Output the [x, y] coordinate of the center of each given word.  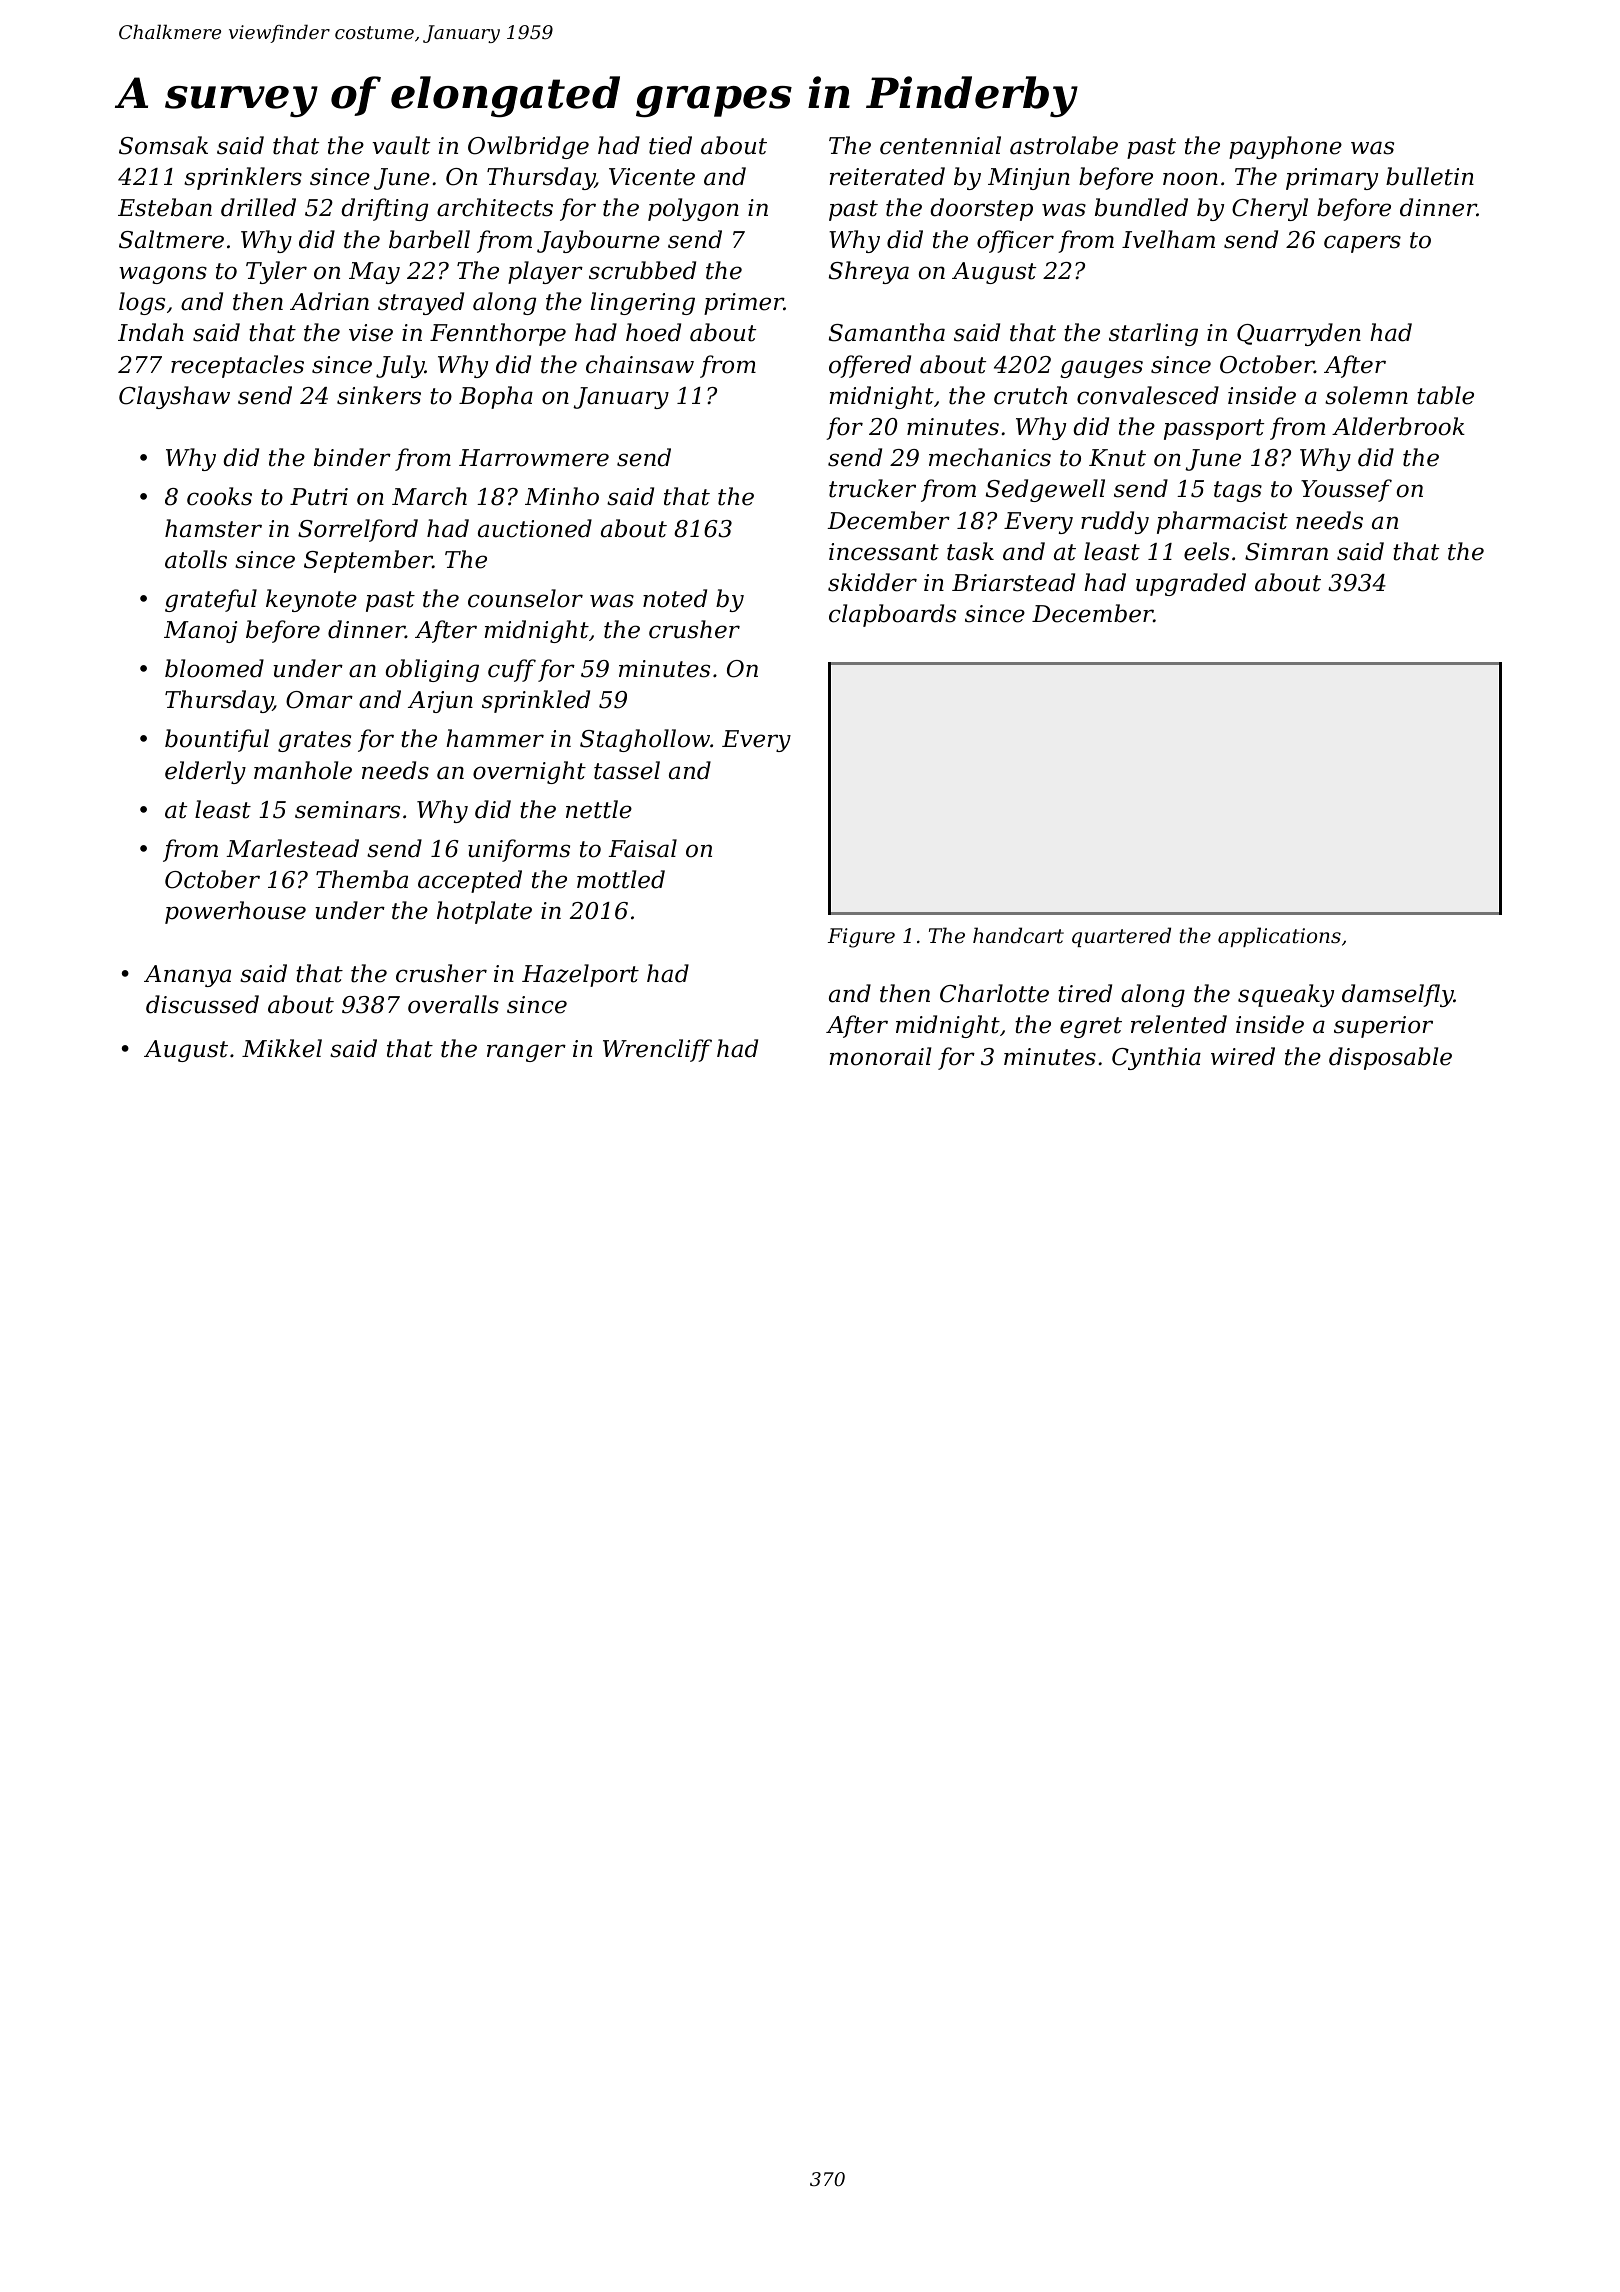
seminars [347, 810]
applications [1279, 937]
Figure [861, 938]
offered [870, 366]
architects [495, 207]
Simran [1286, 552]
